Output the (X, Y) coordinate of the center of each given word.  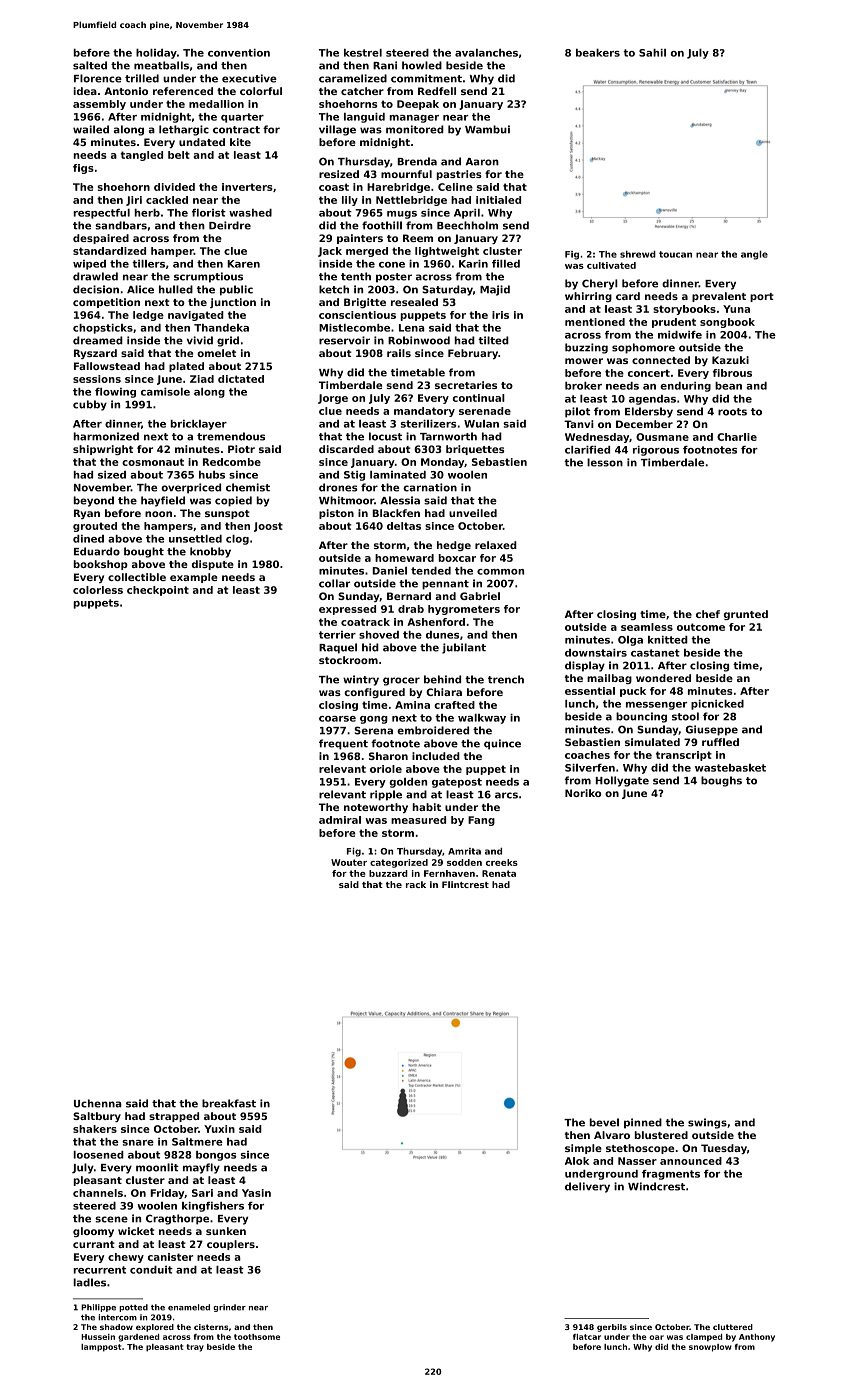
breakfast (229, 1103)
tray (195, 1348)
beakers (598, 53)
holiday (156, 54)
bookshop (101, 565)
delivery (587, 1187)
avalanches (486, 53)
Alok (577, 1161)
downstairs (596, 653)
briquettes (475, 450)
